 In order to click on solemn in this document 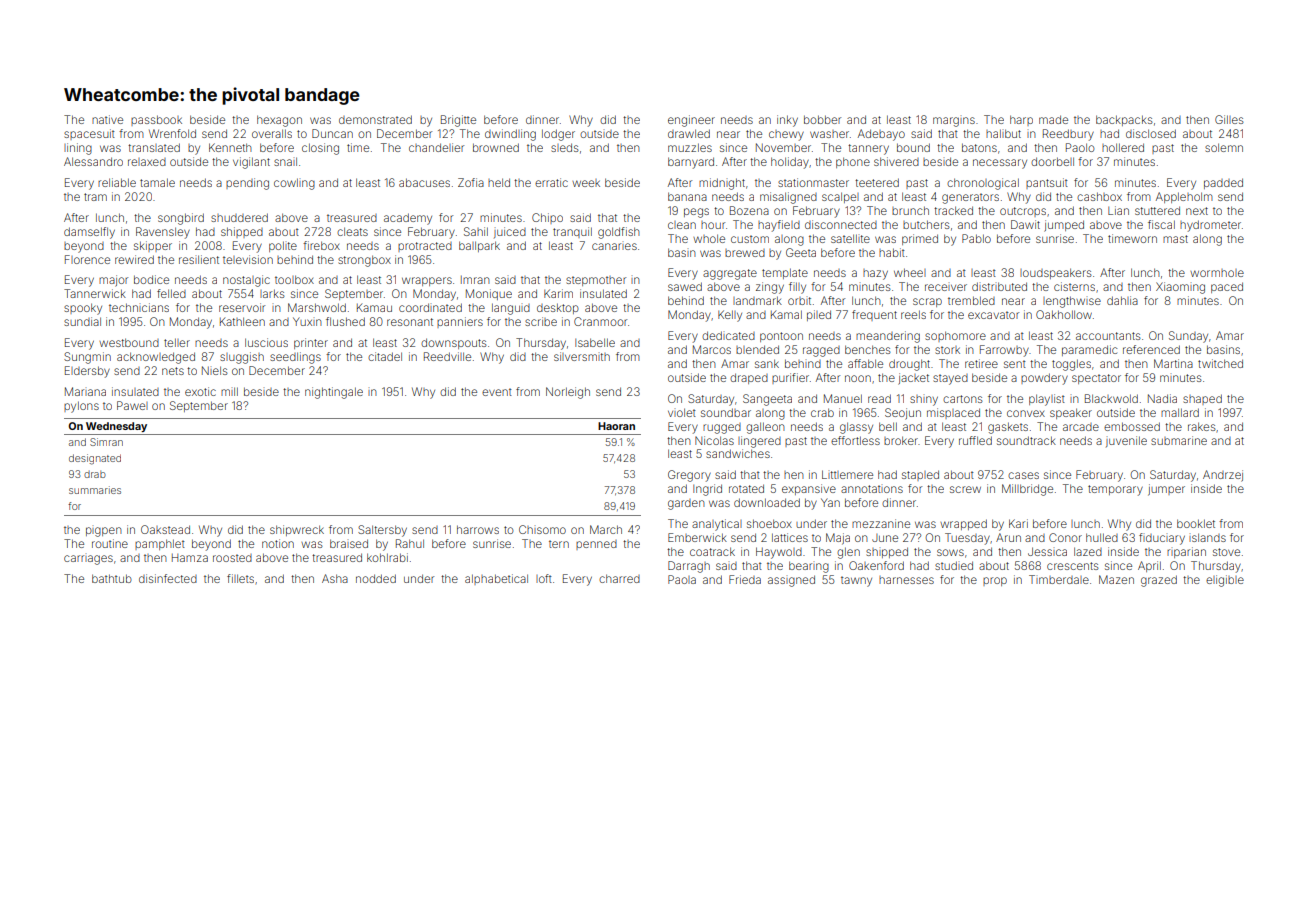, I will do `click(1224, 147)`.
